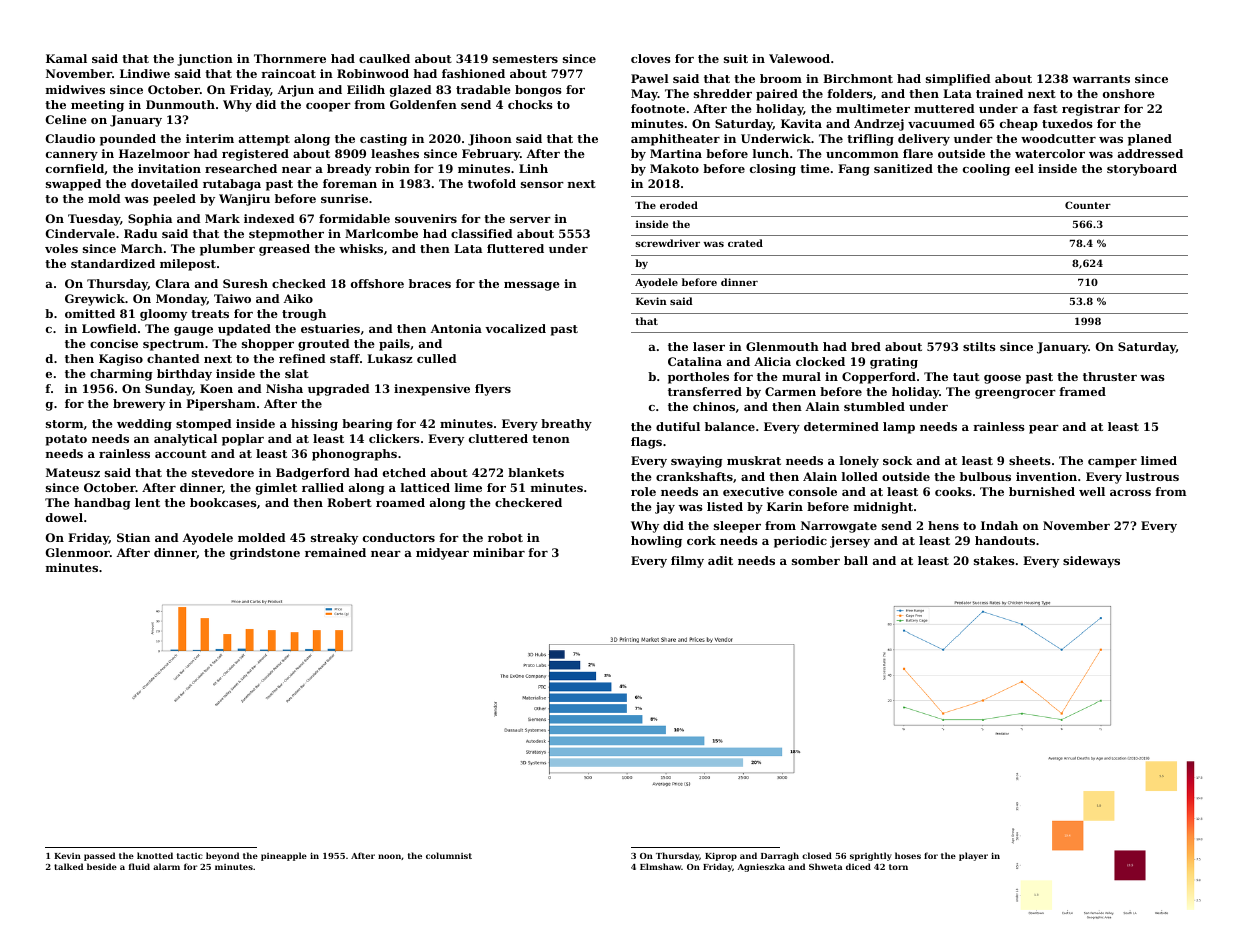  What do you see at coordinates (449, 855) in the document?
I see `columnist` at bounding box center [449, 855].
